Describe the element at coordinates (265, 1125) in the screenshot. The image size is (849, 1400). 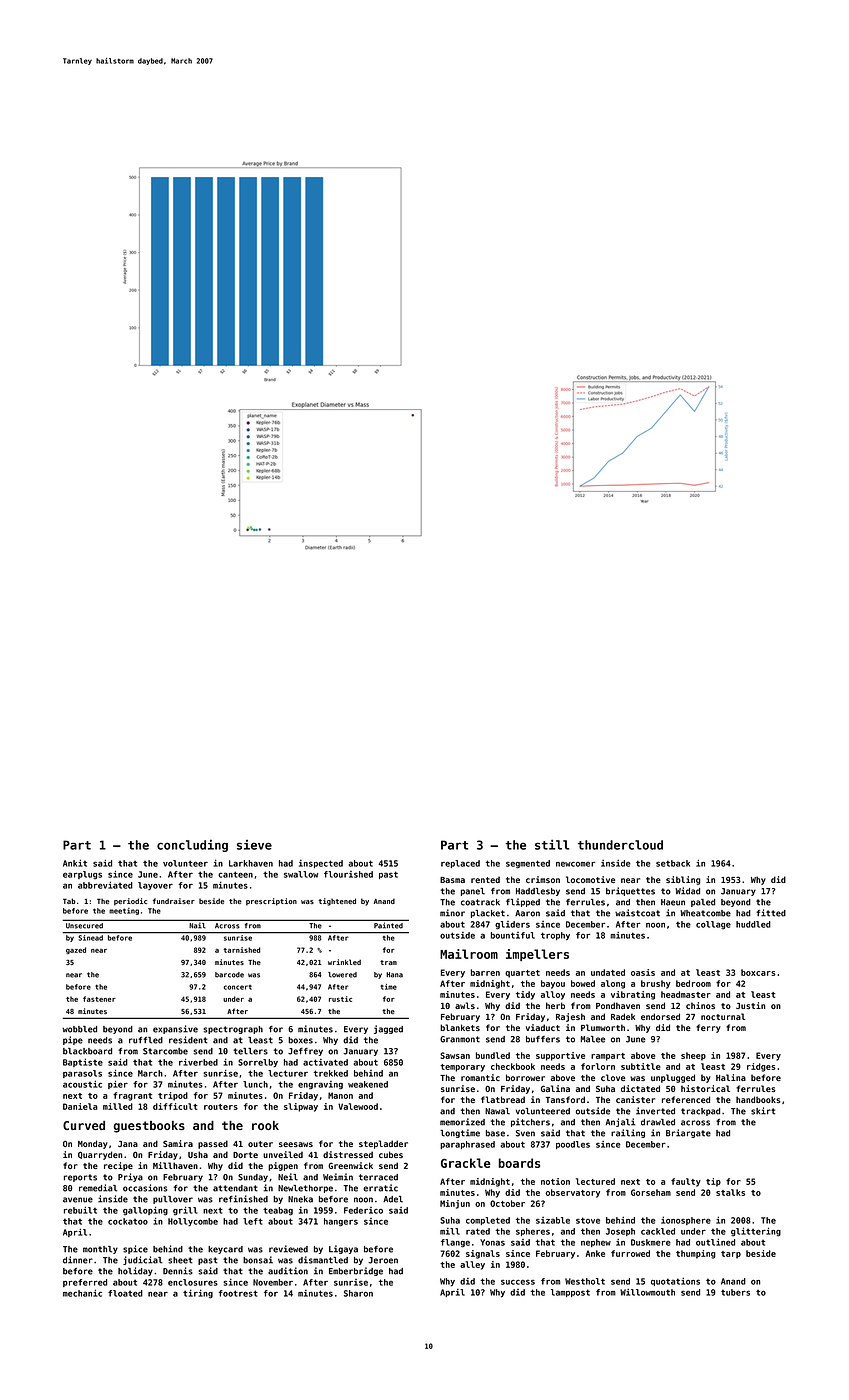
I see `rook` at that location.
